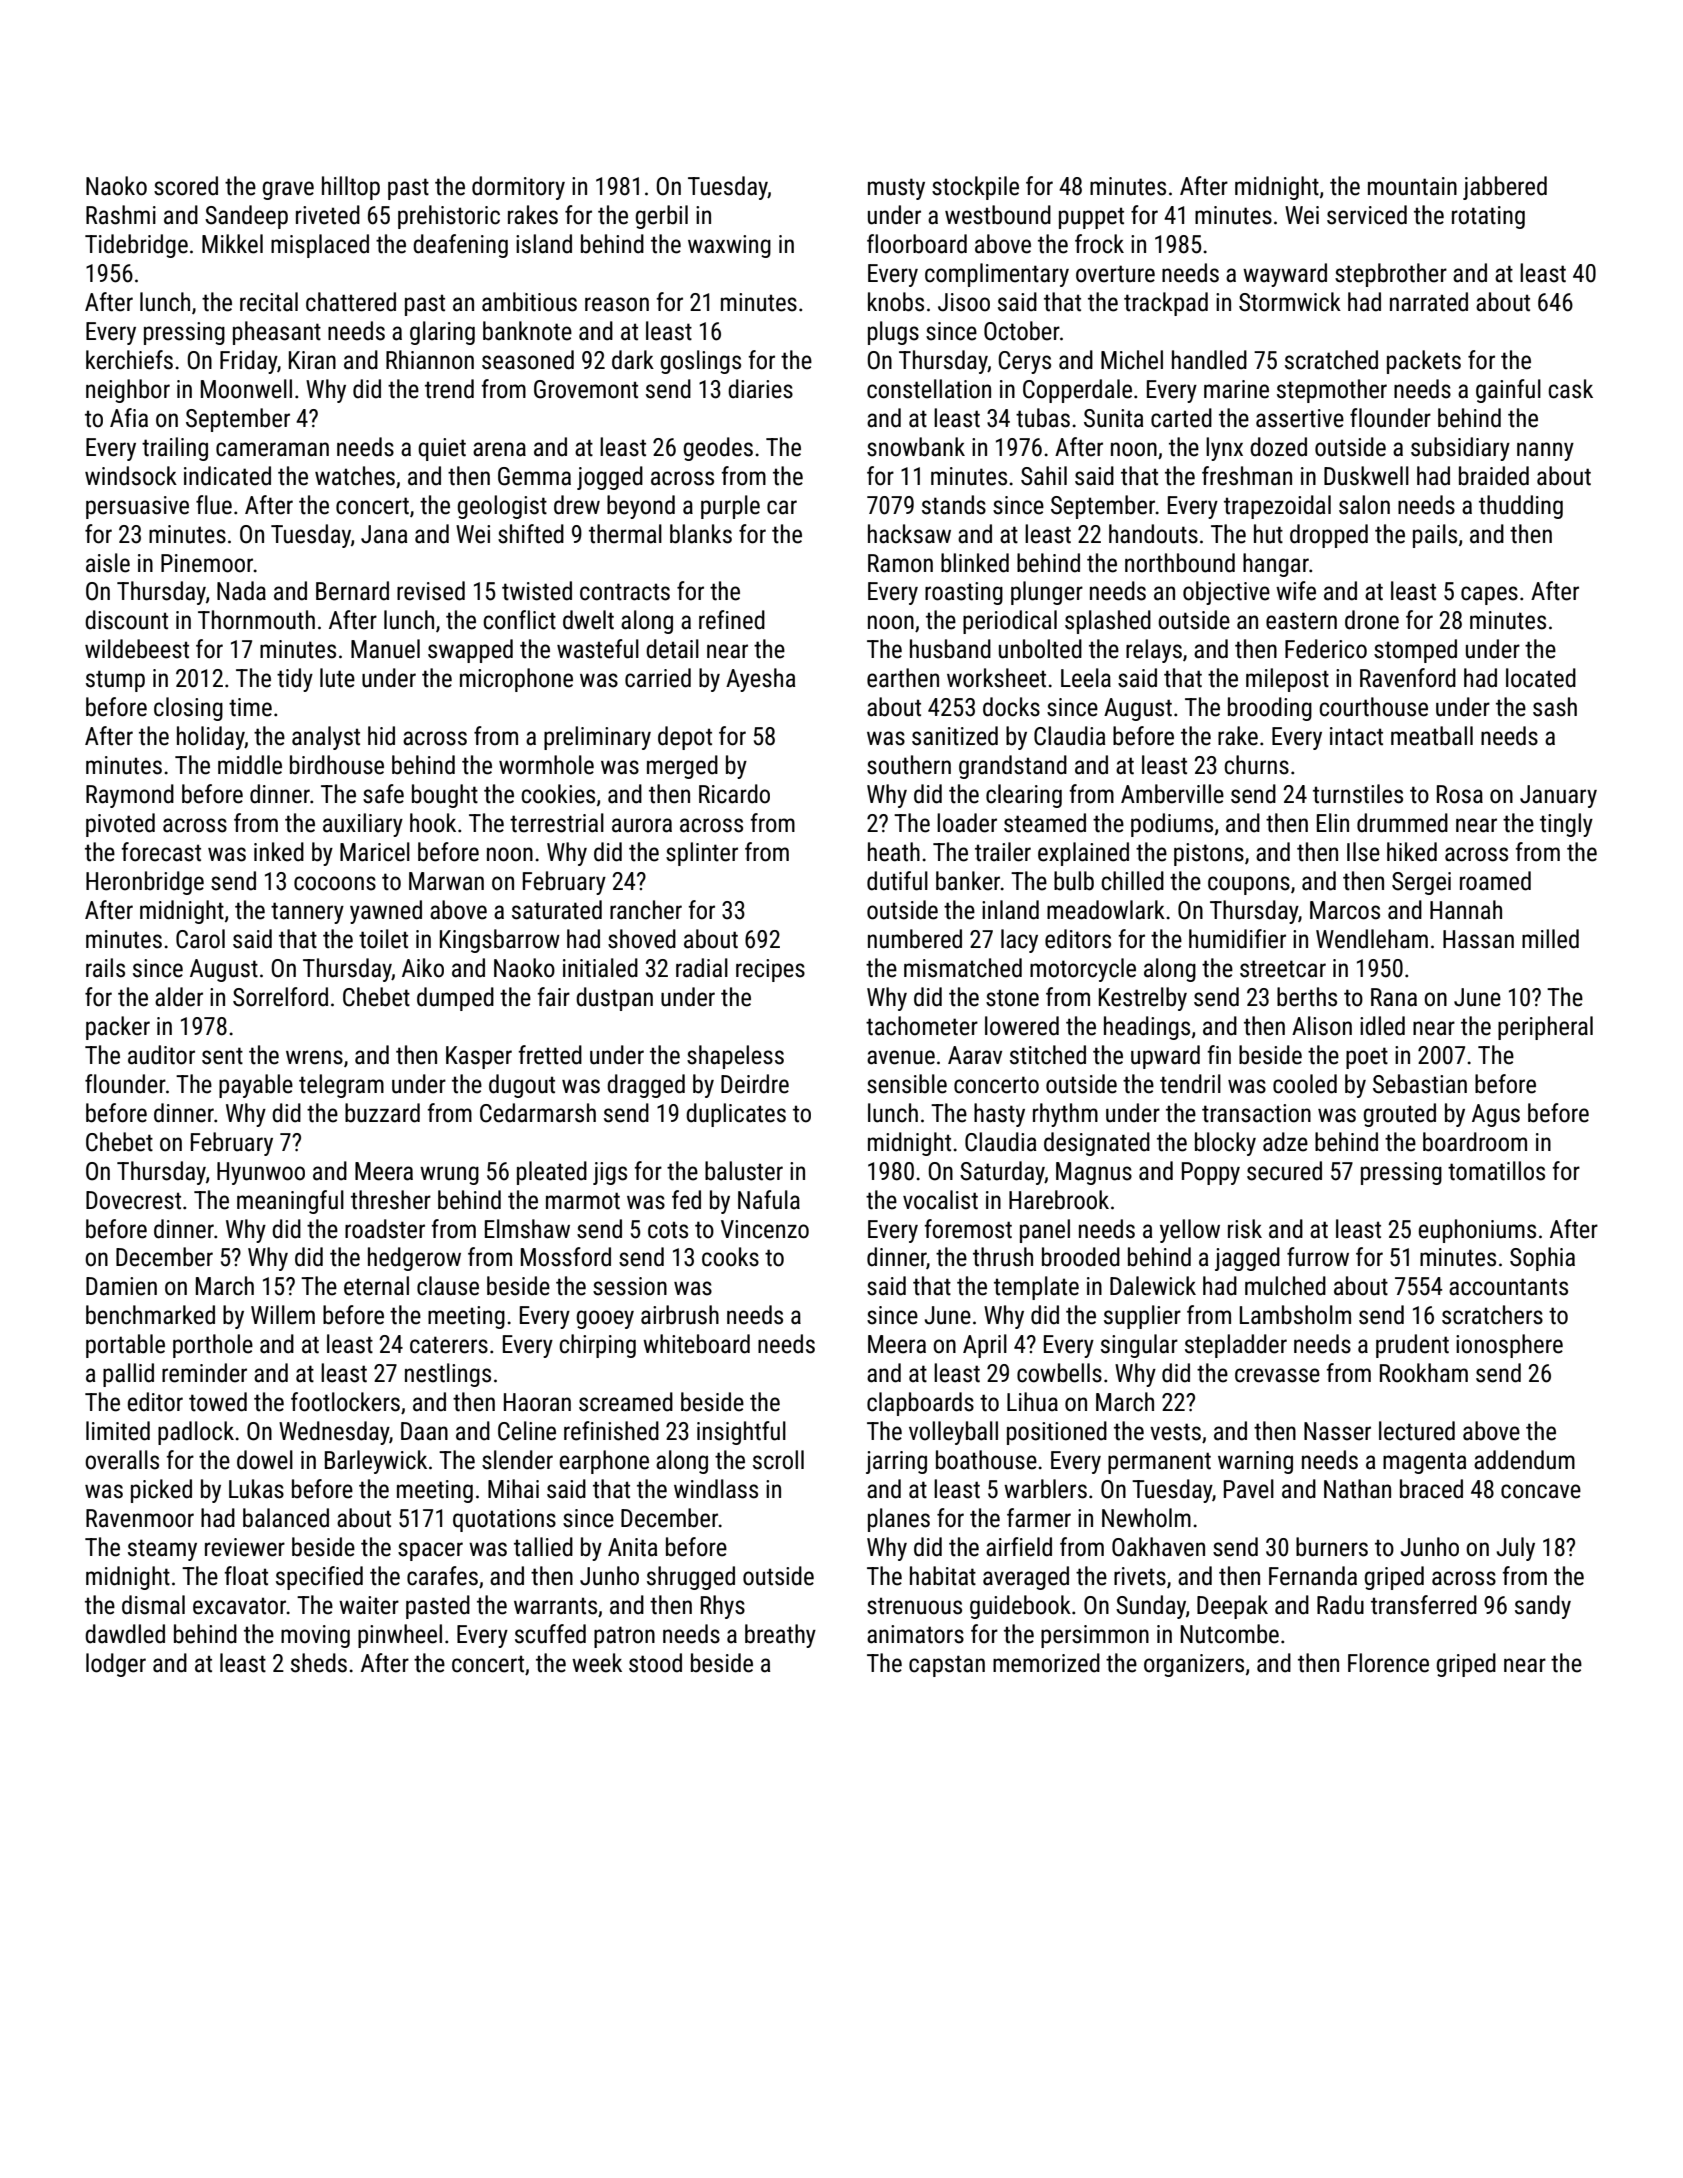  Describe the element at coordinates (1505, 188) in the screenshot. I see `jabbered` at that location.
